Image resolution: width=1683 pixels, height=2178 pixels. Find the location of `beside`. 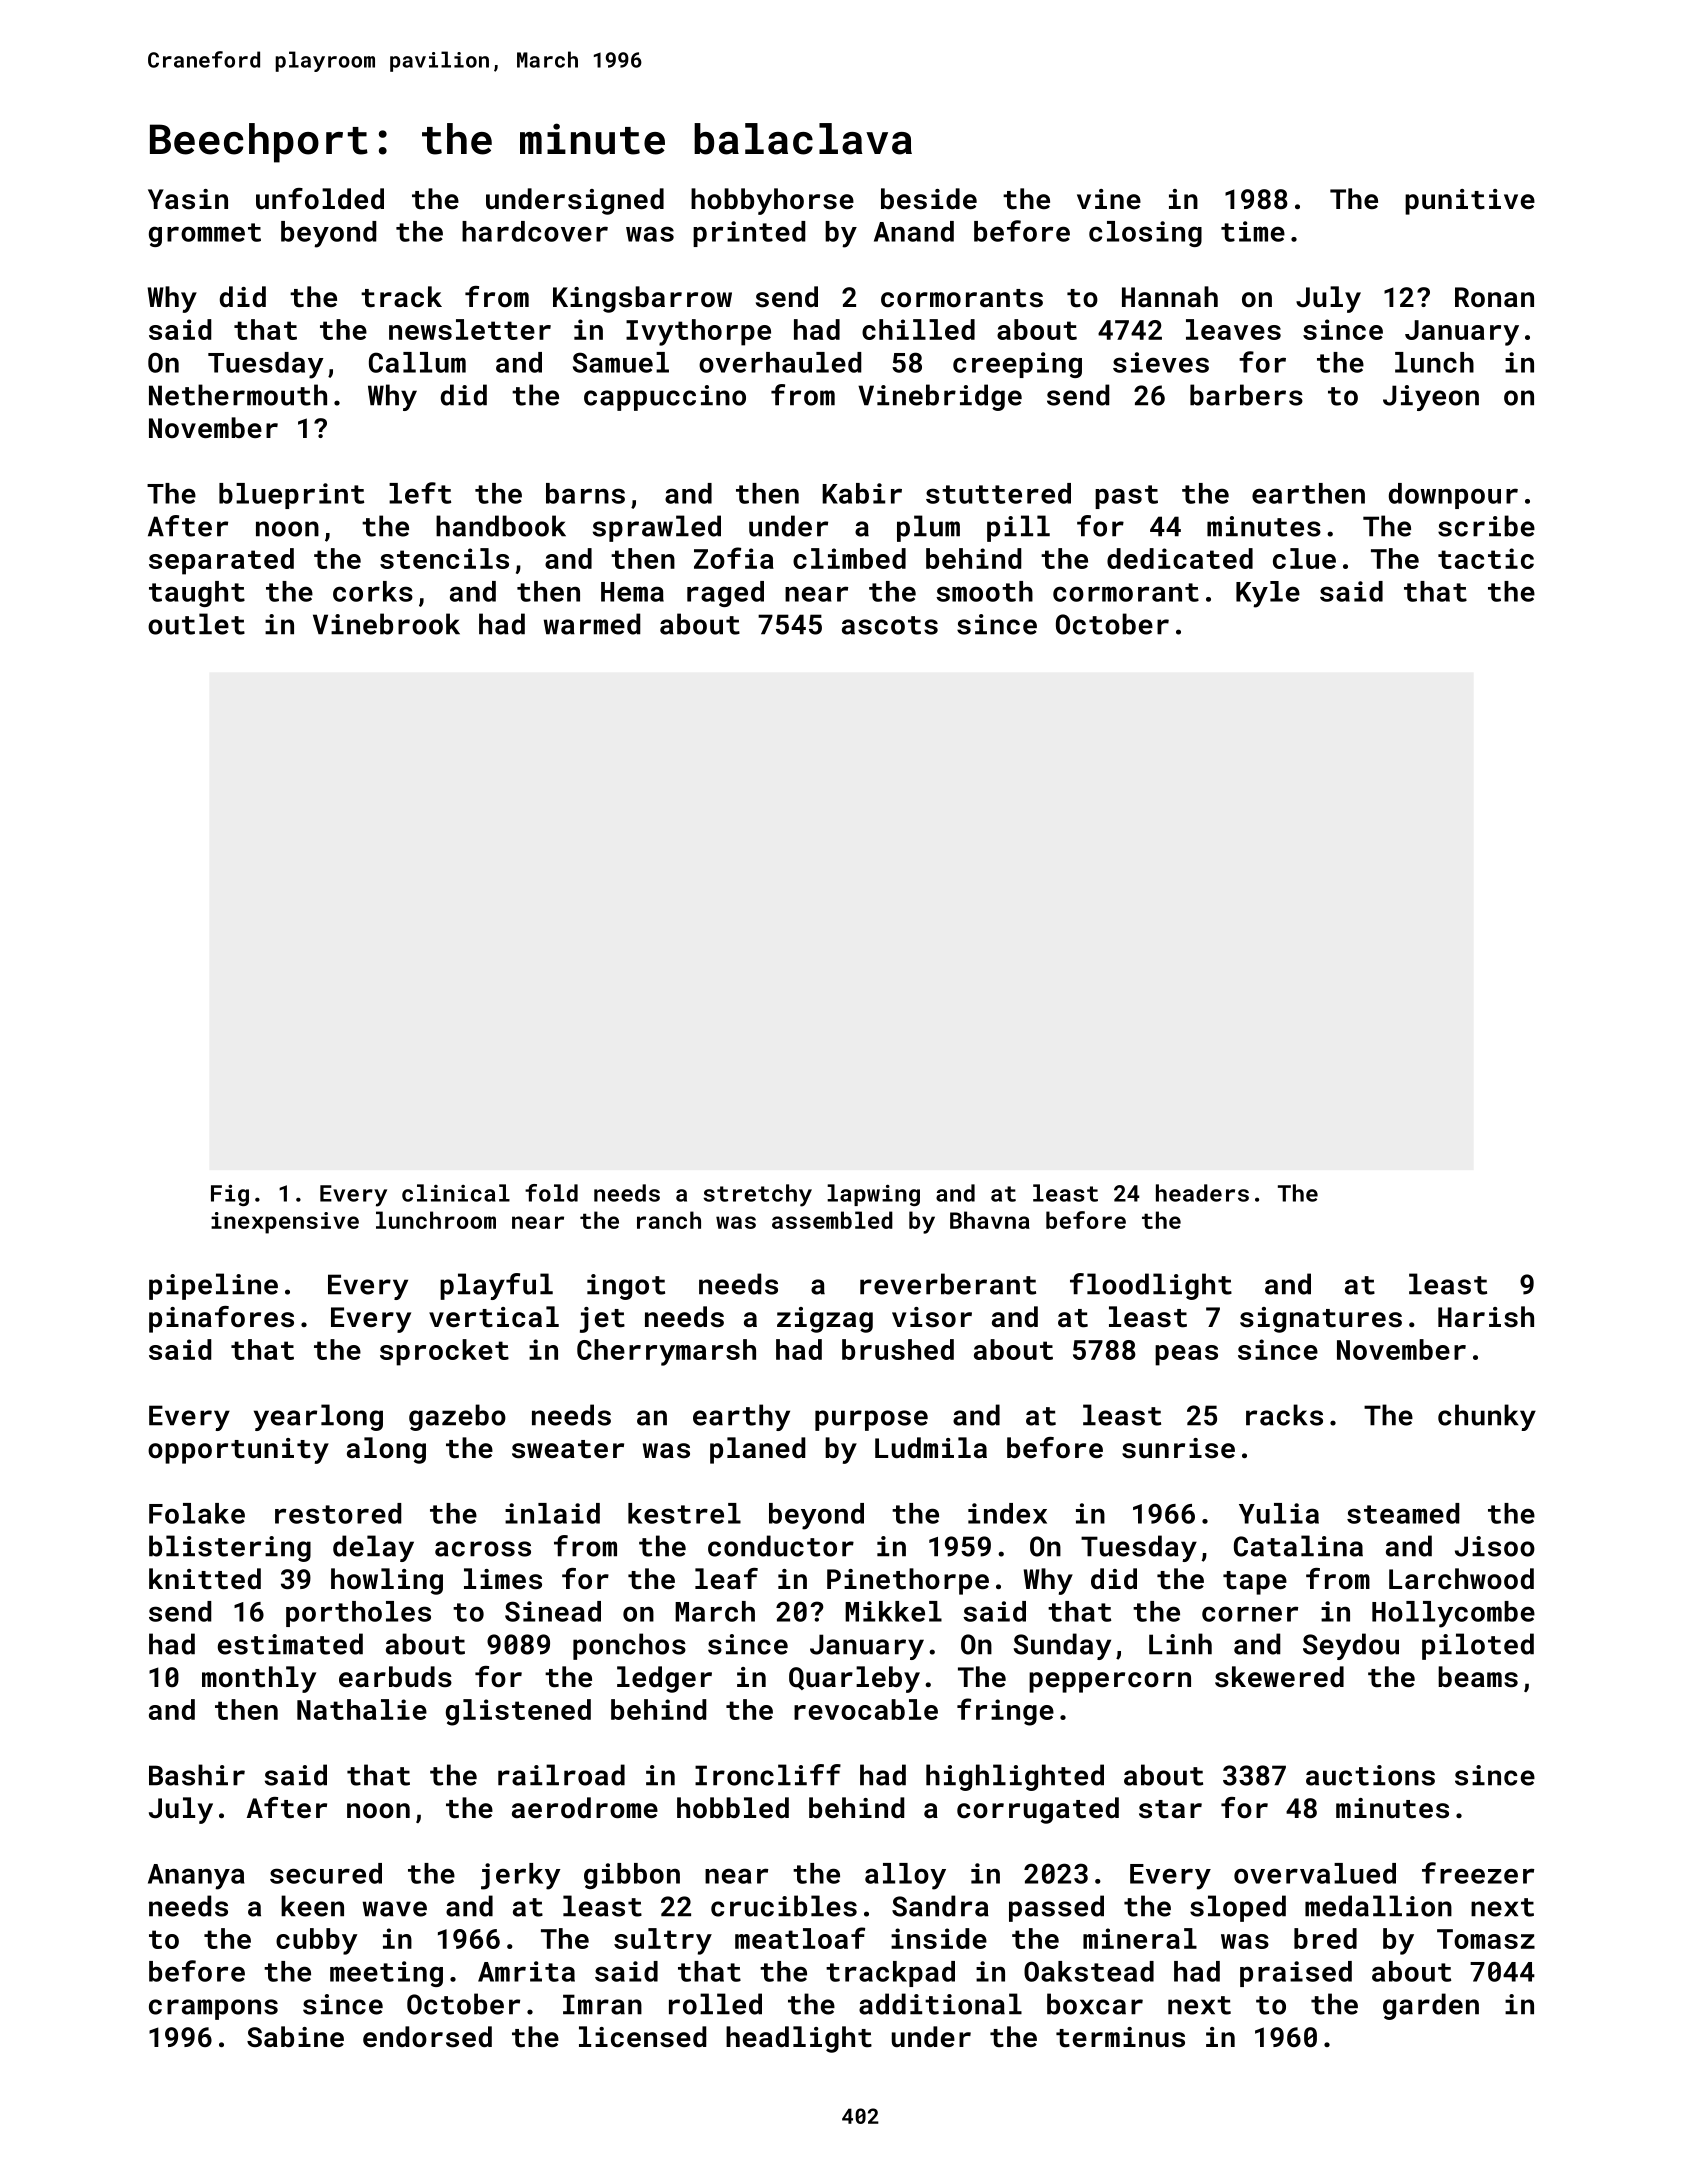

beside is located at coordinates (929, 199).
